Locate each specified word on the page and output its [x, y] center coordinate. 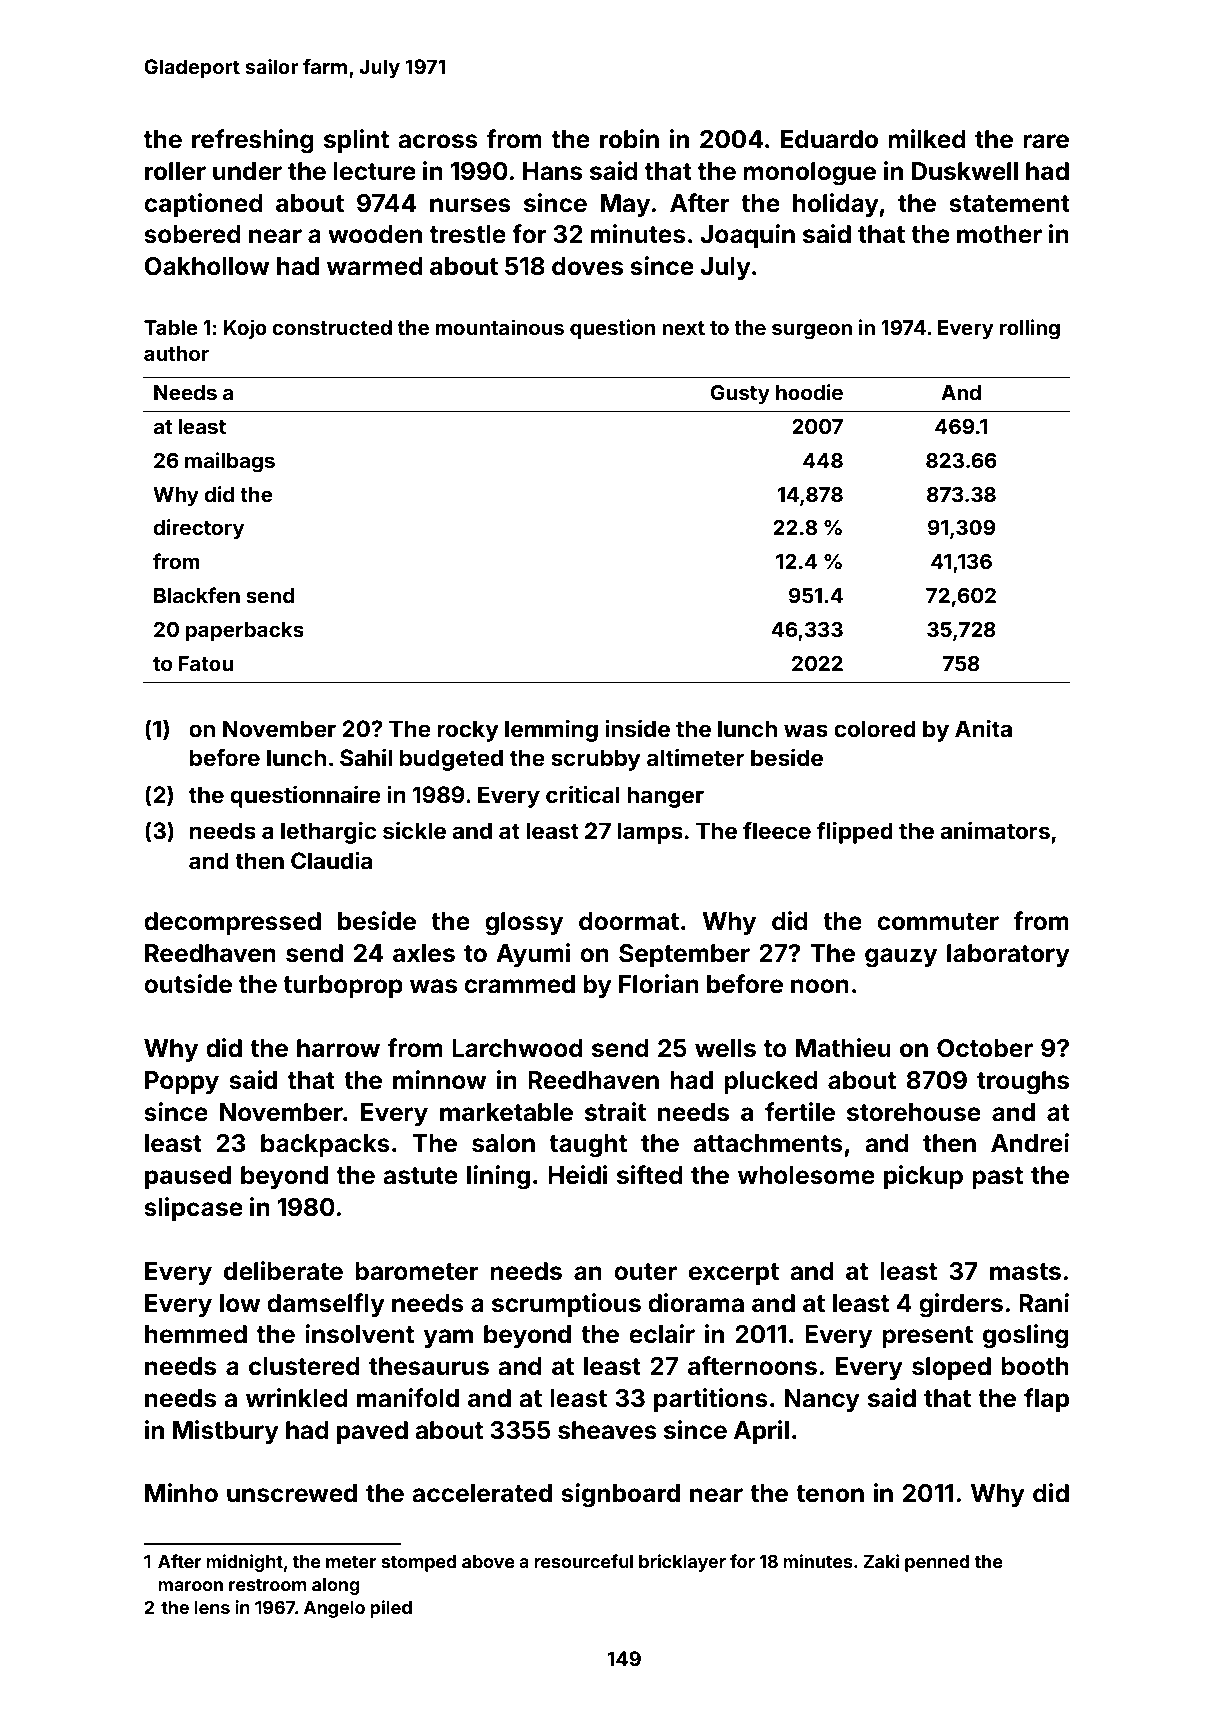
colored [875, 728]
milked [927, 139]
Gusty [740, 395]
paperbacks [245, 631]
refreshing [253, 141]
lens [212, 1607]
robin [629, 139]
